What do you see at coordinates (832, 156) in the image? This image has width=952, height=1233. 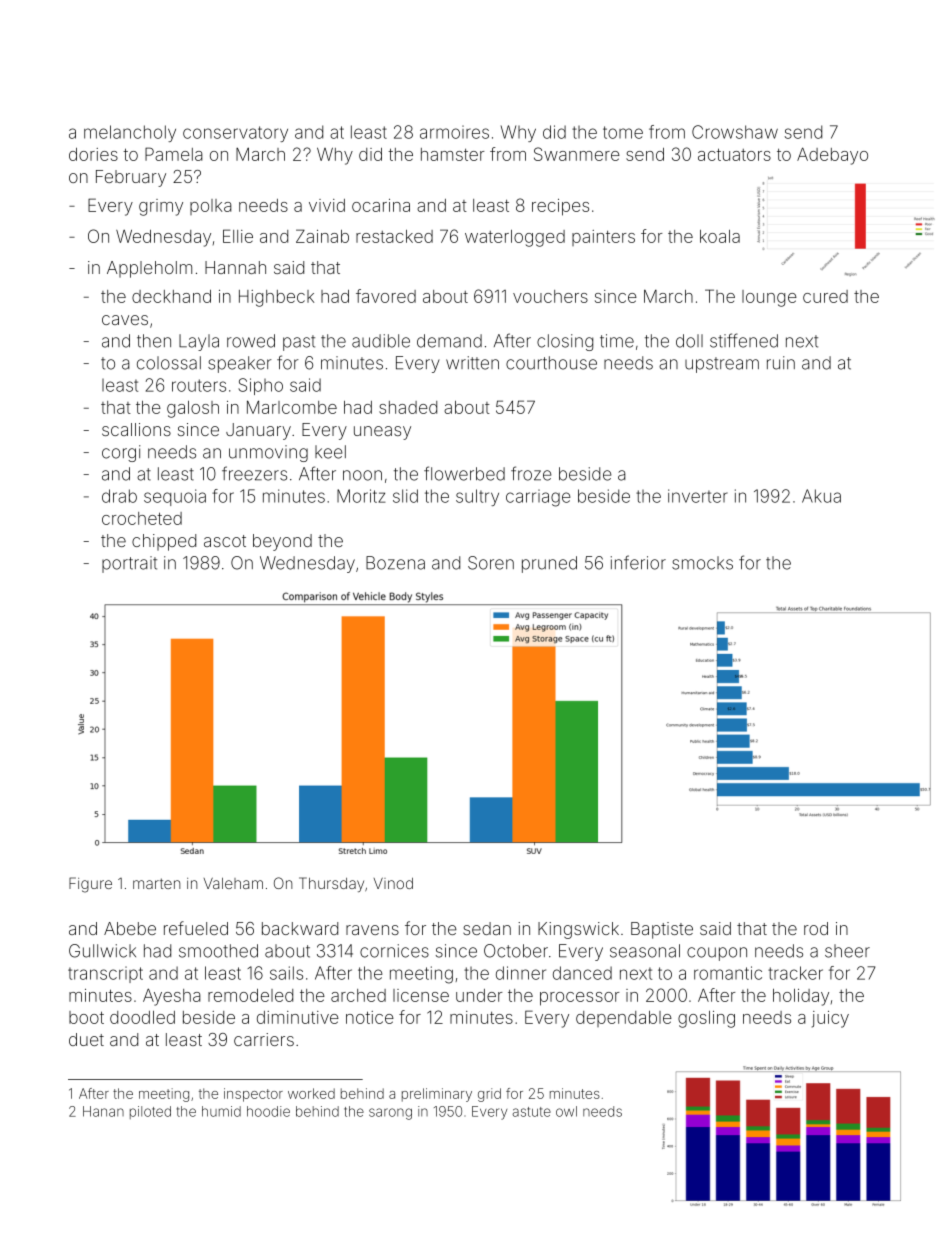 I see `Adebayo` at bounding box center [832, 156].
